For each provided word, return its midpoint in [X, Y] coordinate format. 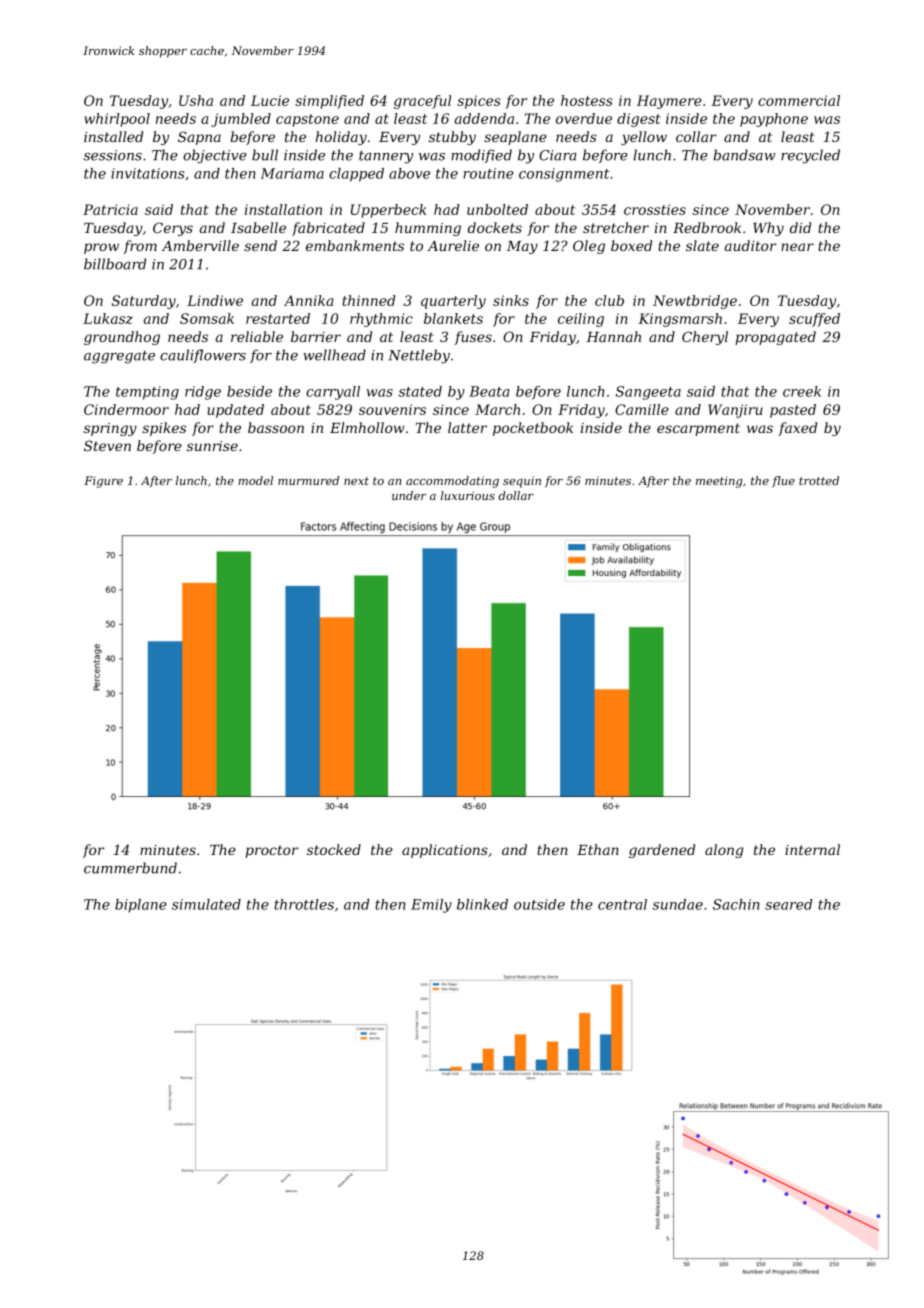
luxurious [468, 495]
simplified [329, 102]
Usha [196, 100]
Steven [107, 445]
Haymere [669, 102]
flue [783, 482]
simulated [206, 904]
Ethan [598, 849]
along [724, 851]
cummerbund [130, 868]
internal [812, 849]
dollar [516, 495]
